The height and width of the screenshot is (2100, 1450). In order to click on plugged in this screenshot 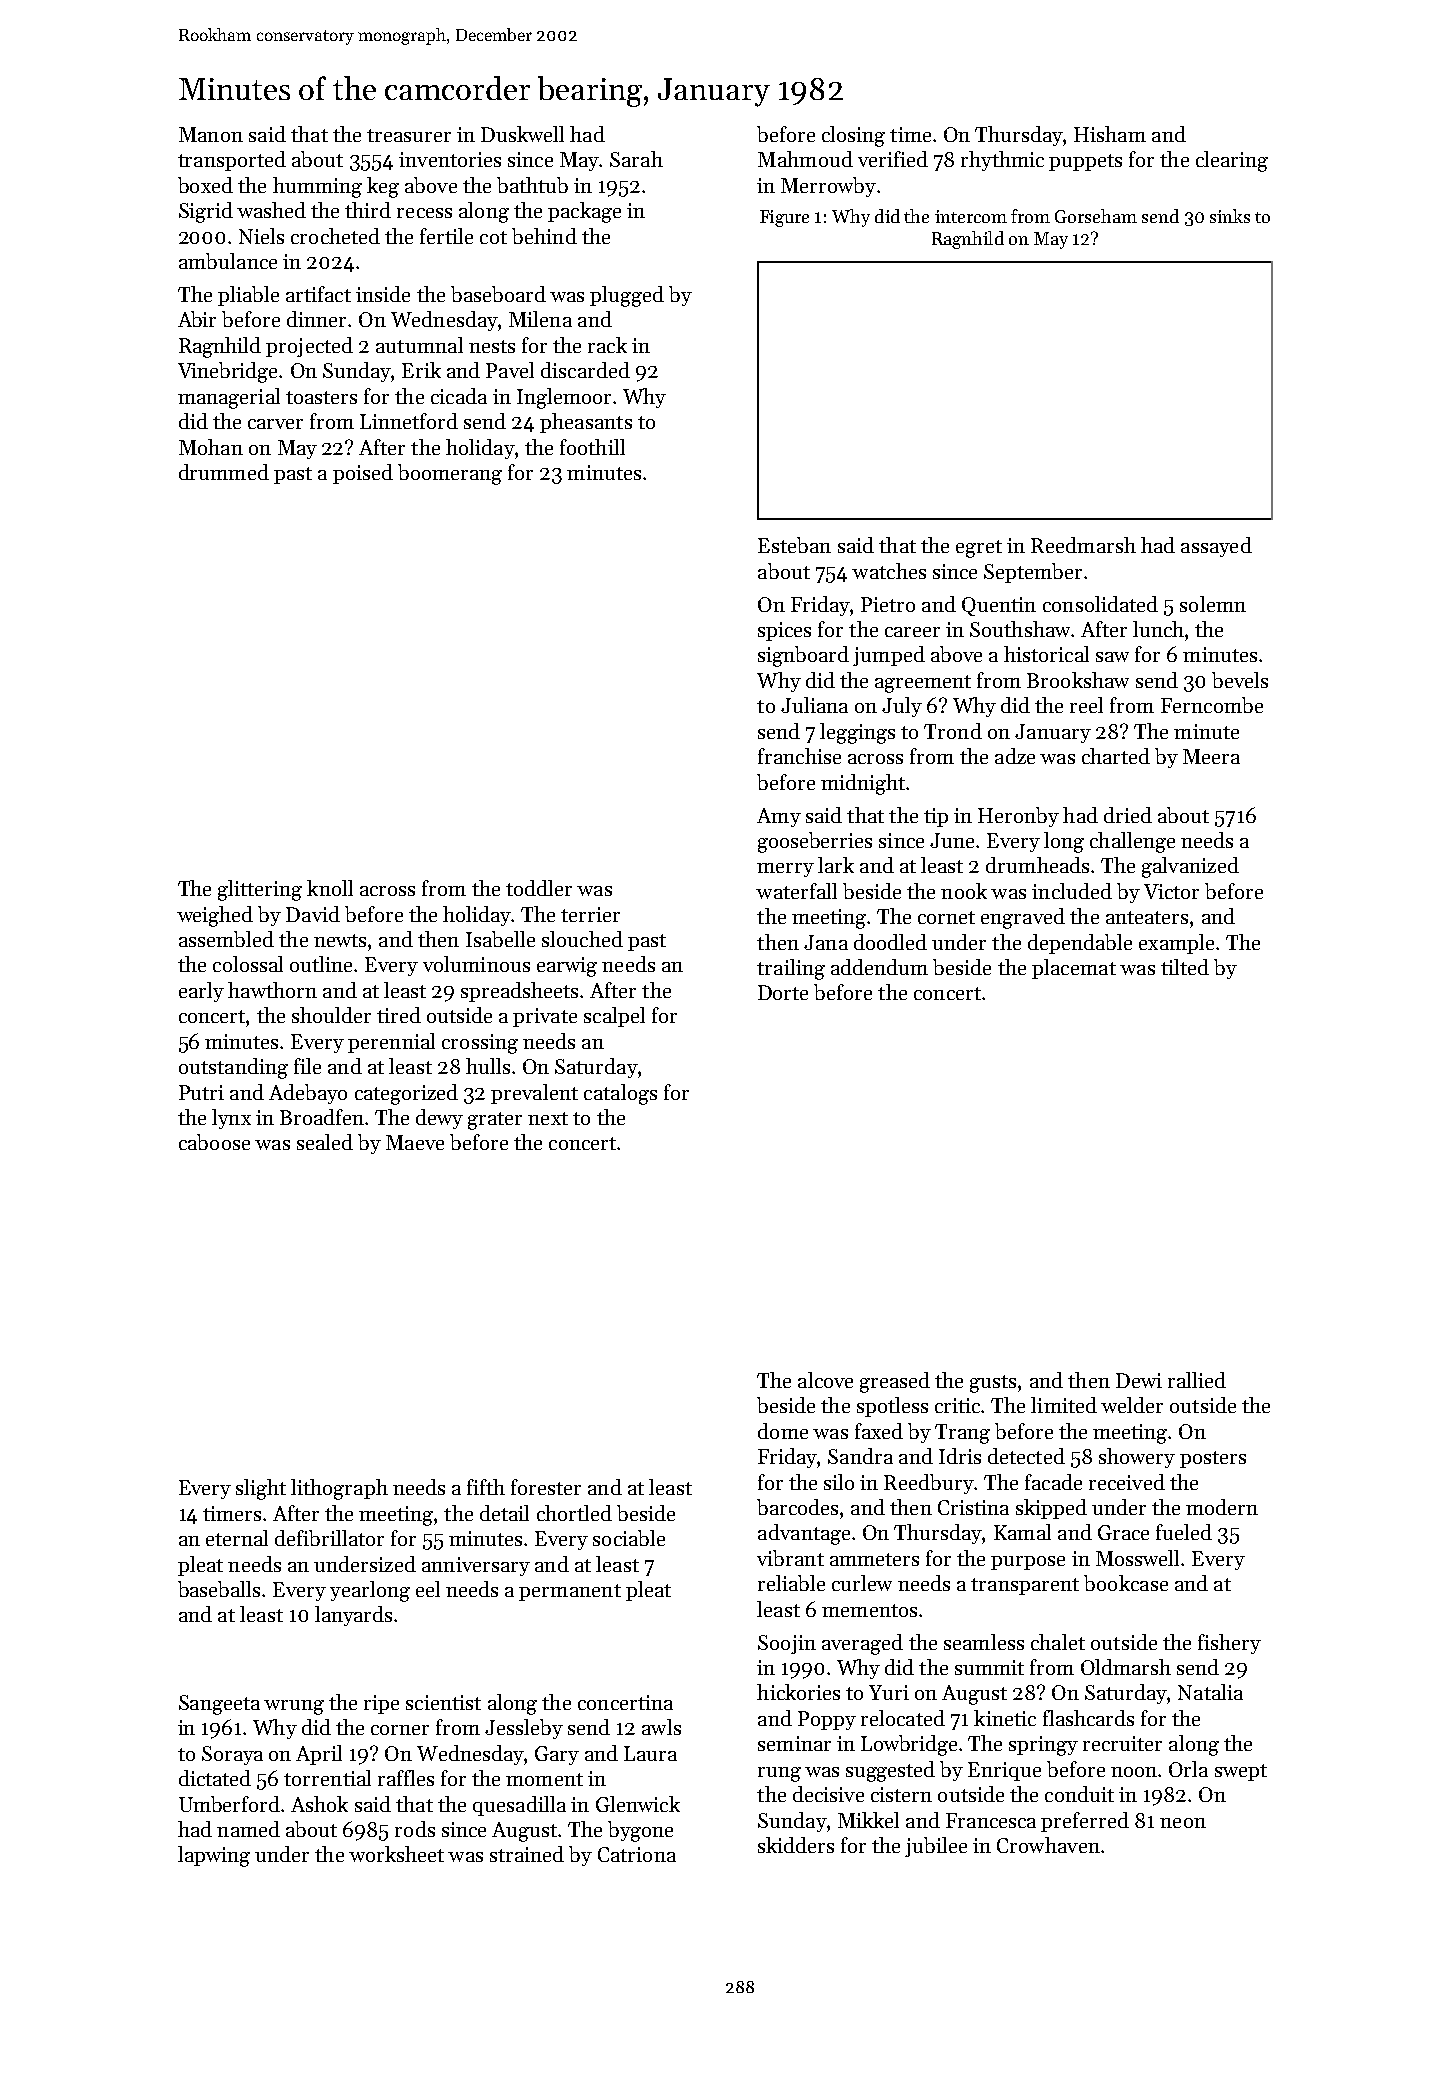, I will do `click(627, 296)`.
